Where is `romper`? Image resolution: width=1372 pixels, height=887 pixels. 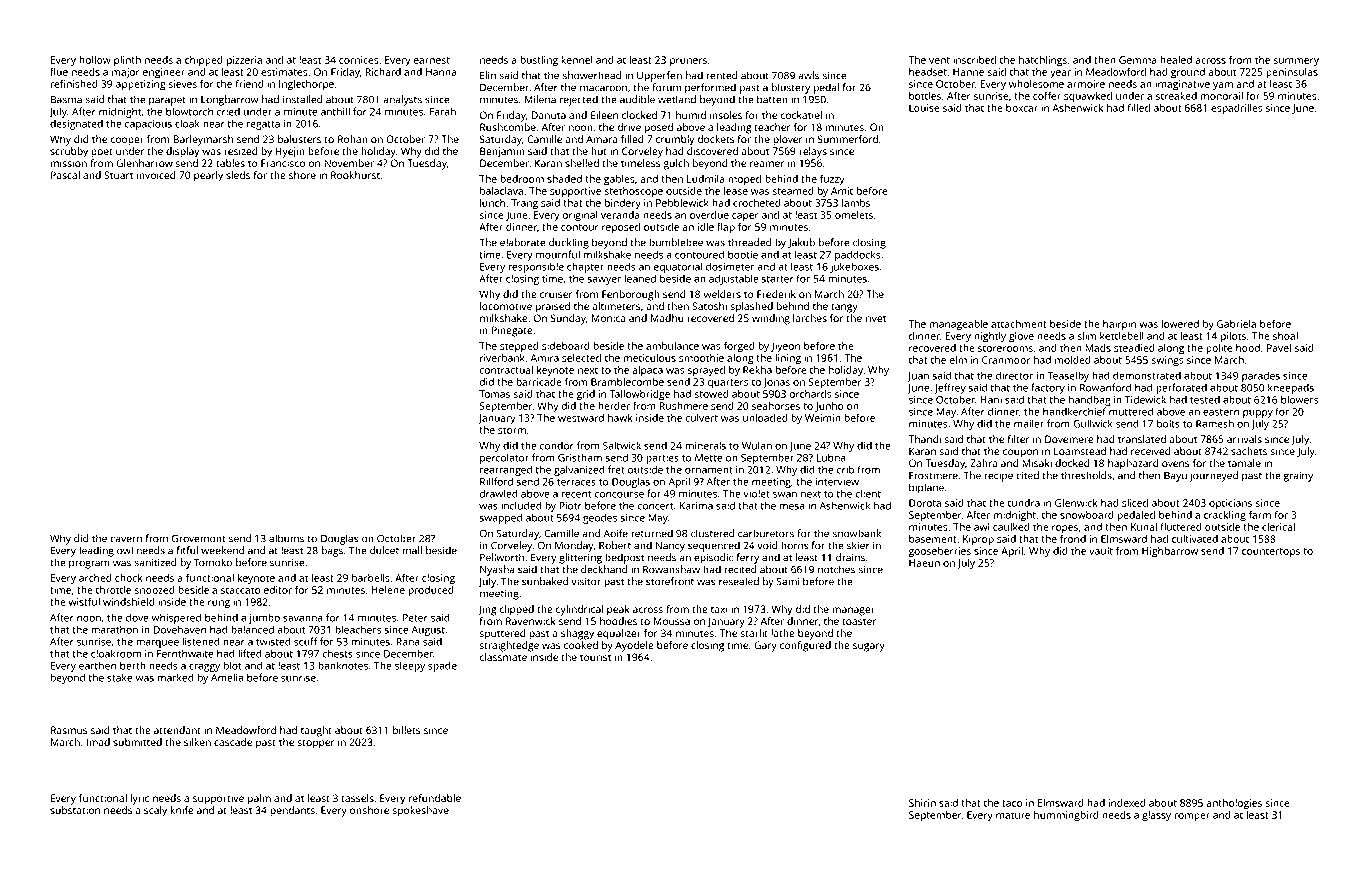
romper is located at coordinates (1192, 817).
